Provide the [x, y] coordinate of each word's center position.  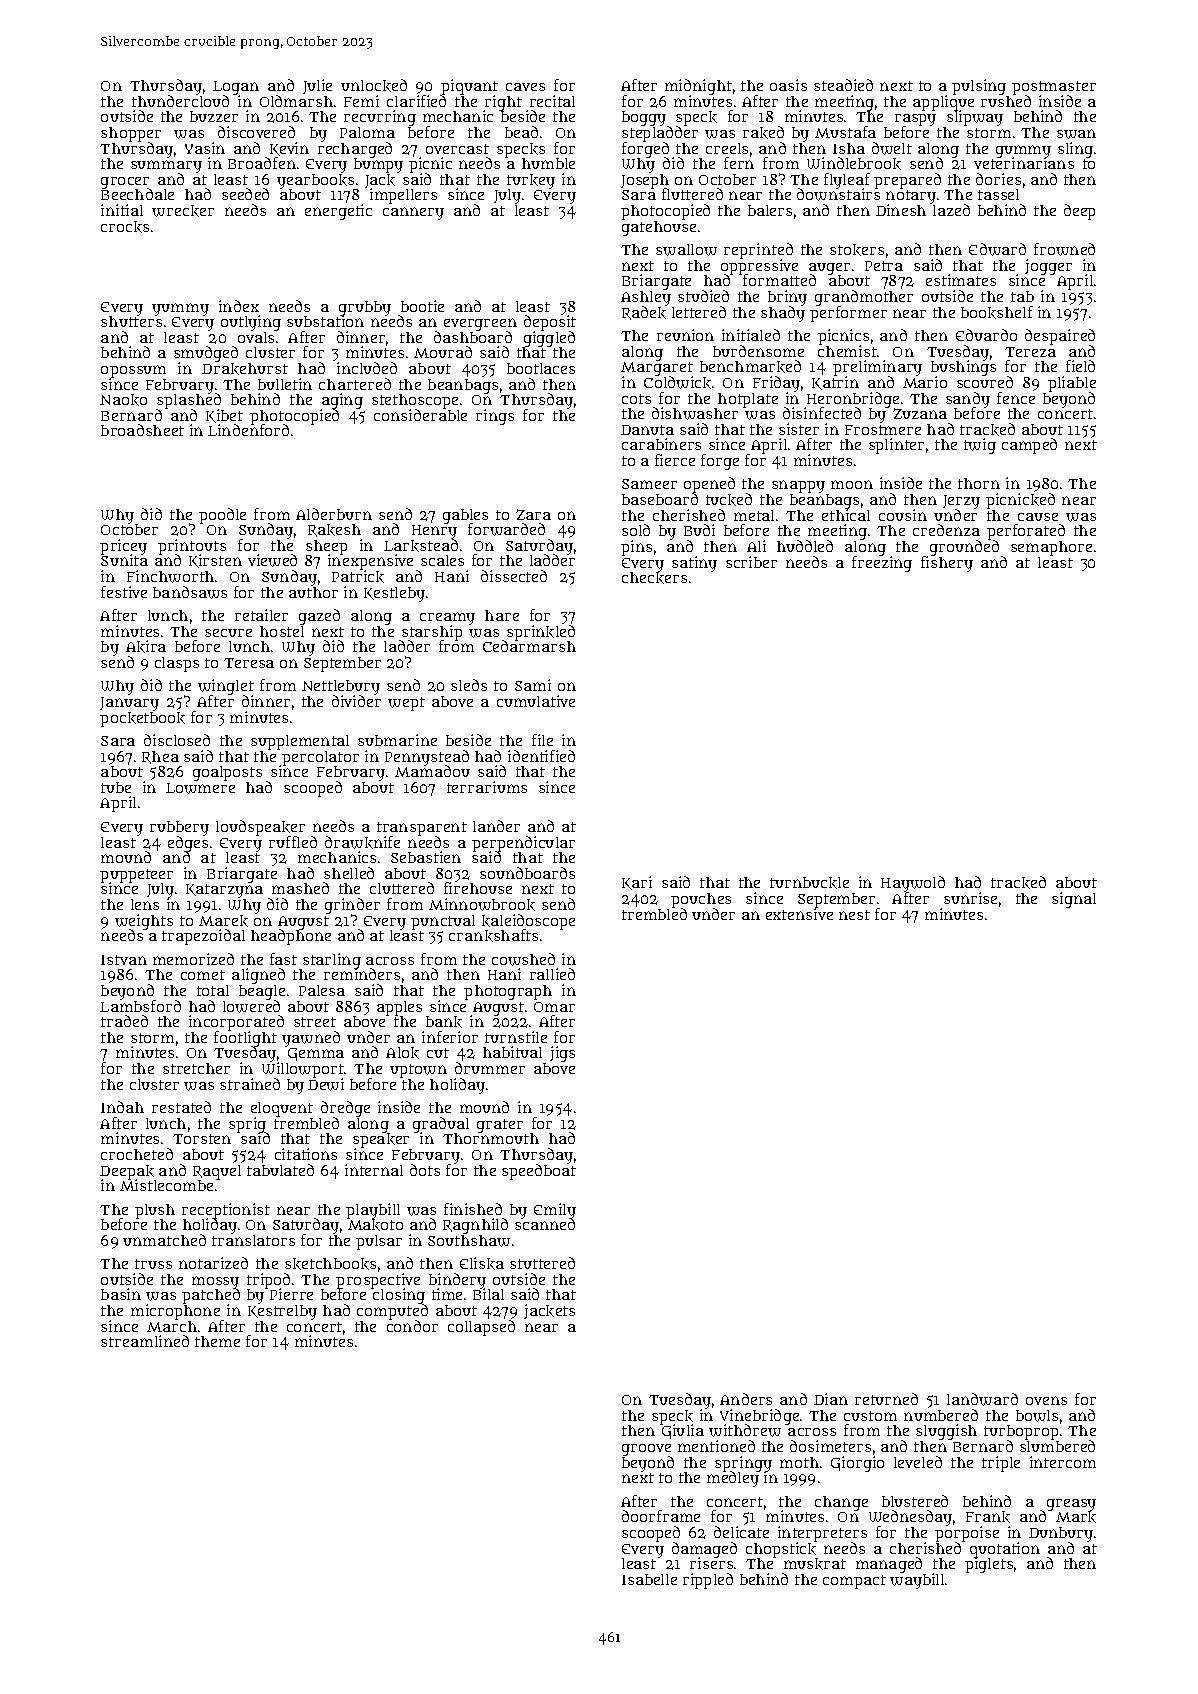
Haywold [913, 884]
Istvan [124, 960]
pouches [701, 900]
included [367, 368]
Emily [555, 1211]
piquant [469, 87]
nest [854, 915]
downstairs [838, 195]
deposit [550, 323]
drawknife [362, 842]
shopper [131, 134]
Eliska [482, 1263]
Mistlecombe [166, 1185]
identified [541, 756]
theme [217, 1341]
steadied [843, 85]
